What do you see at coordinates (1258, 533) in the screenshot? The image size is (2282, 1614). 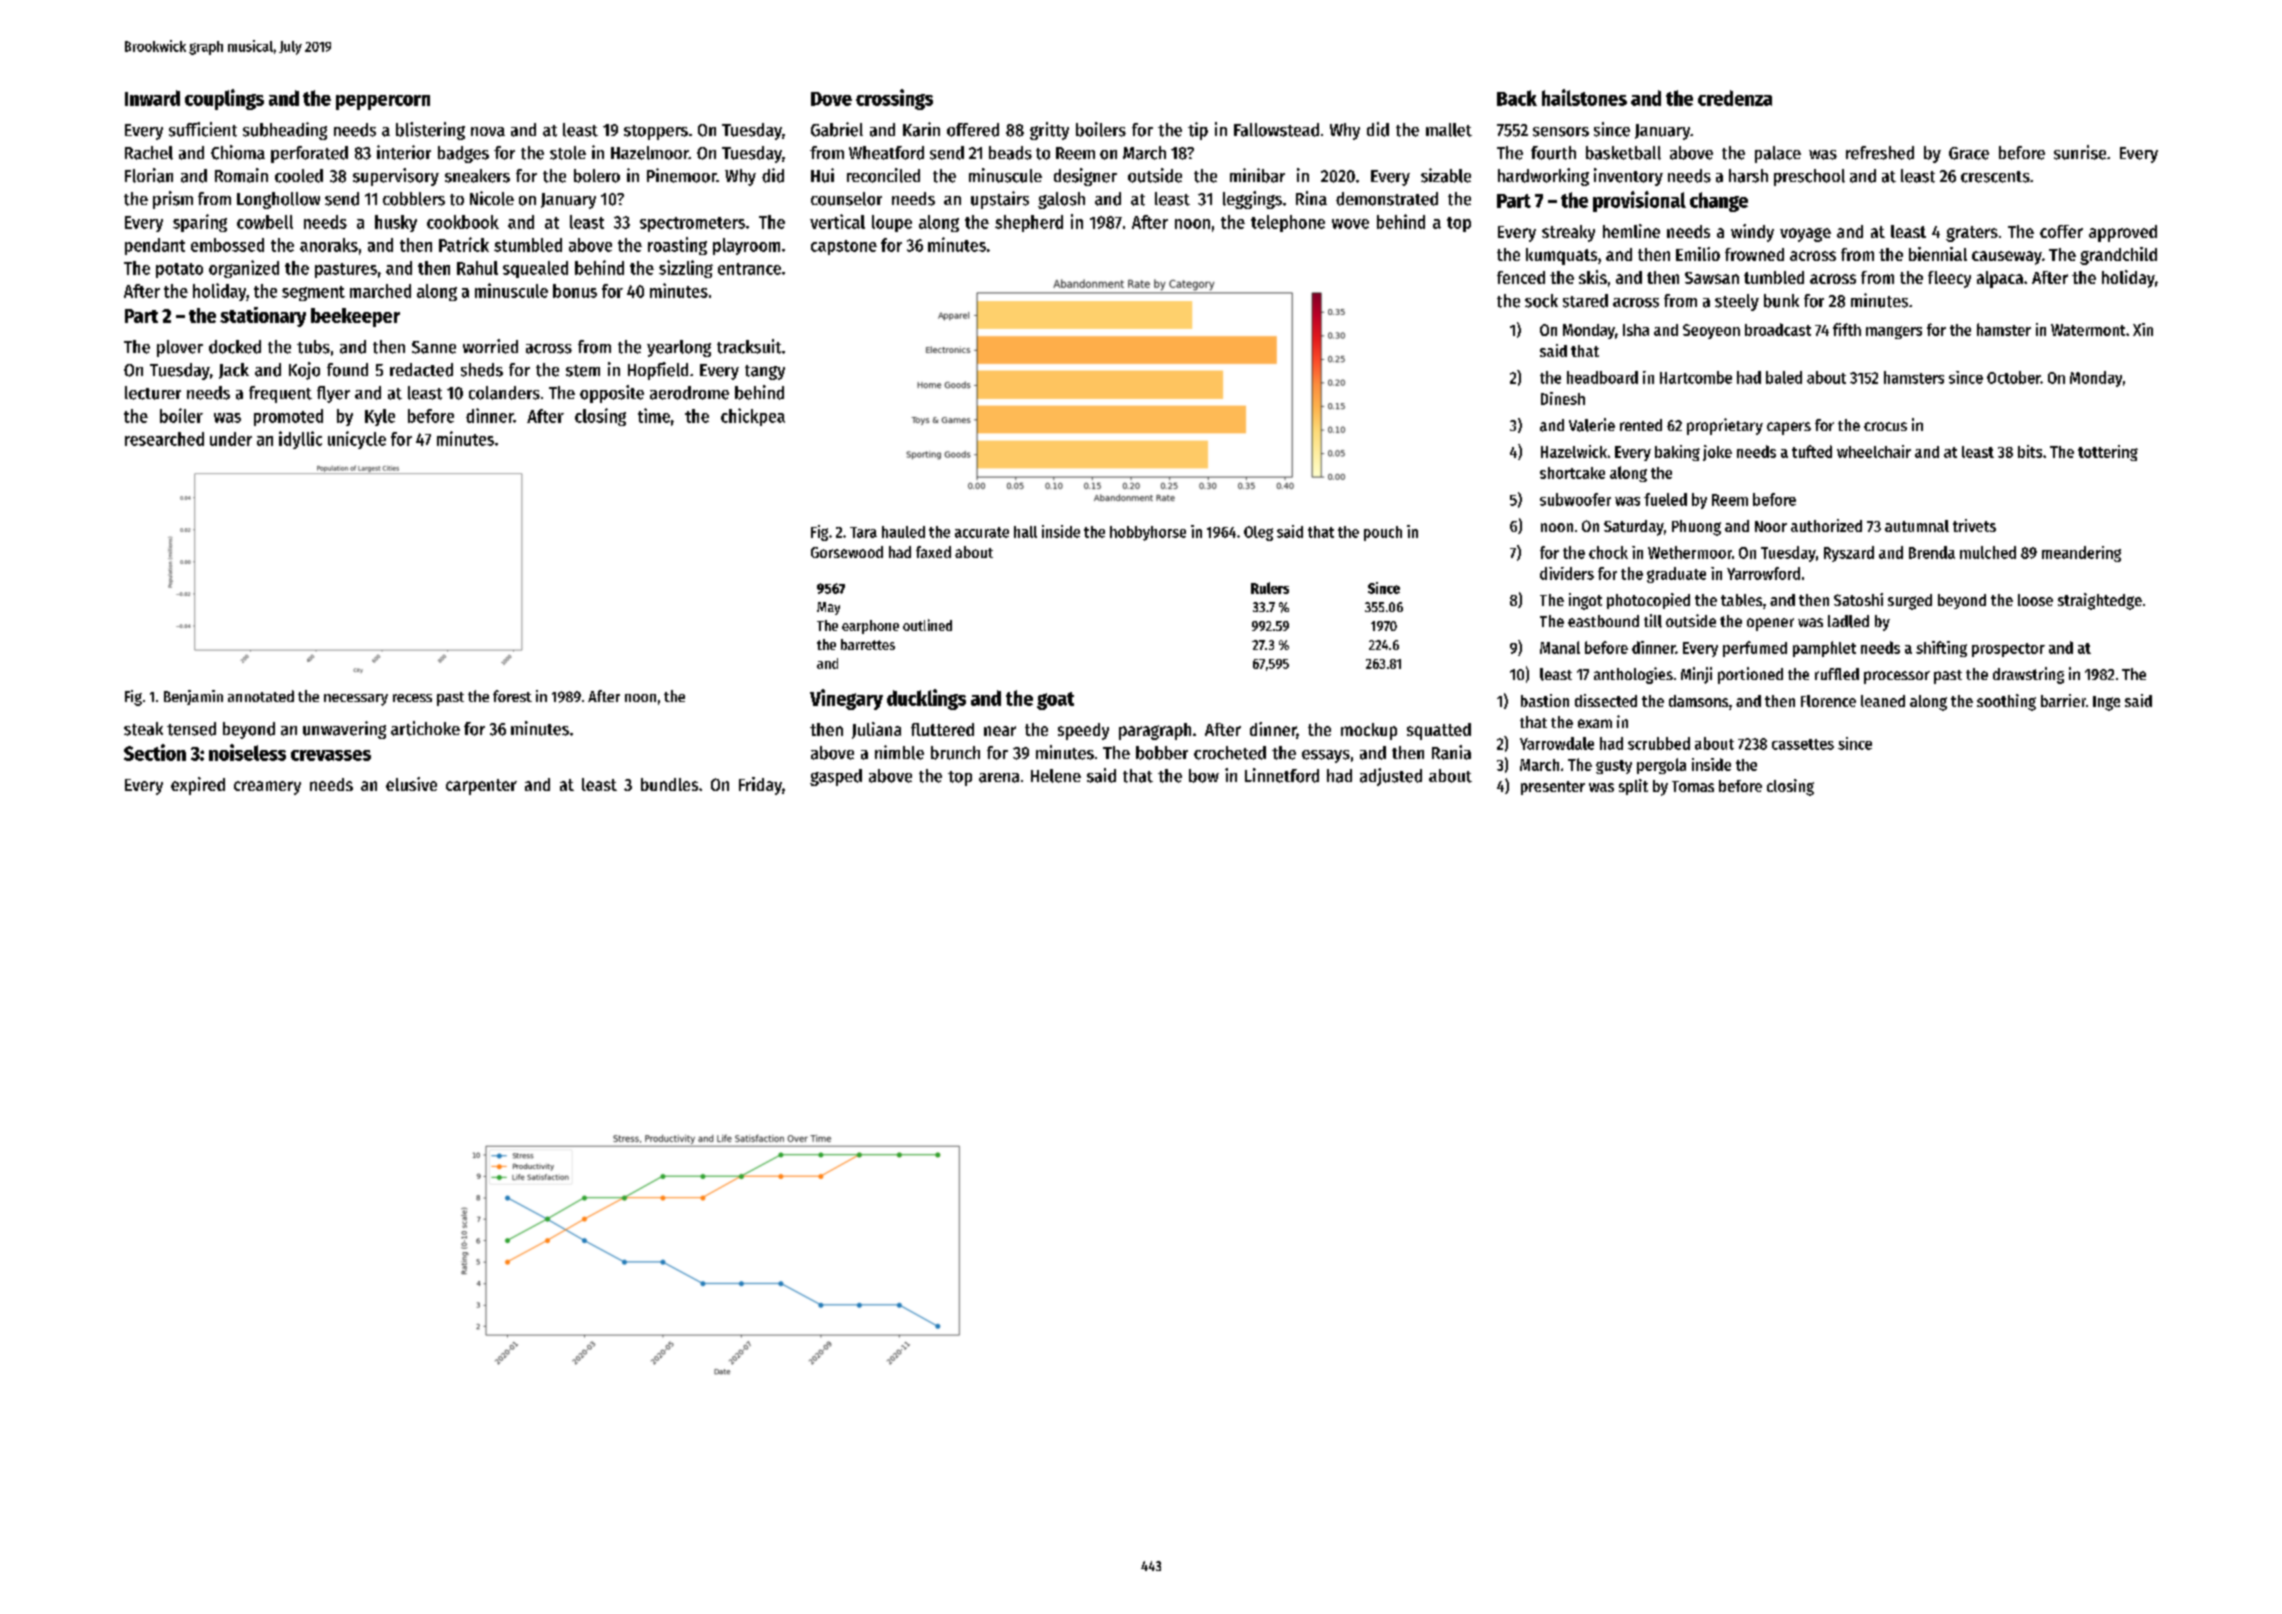 I see `Oleg` at bounding box center [1258, 533].
